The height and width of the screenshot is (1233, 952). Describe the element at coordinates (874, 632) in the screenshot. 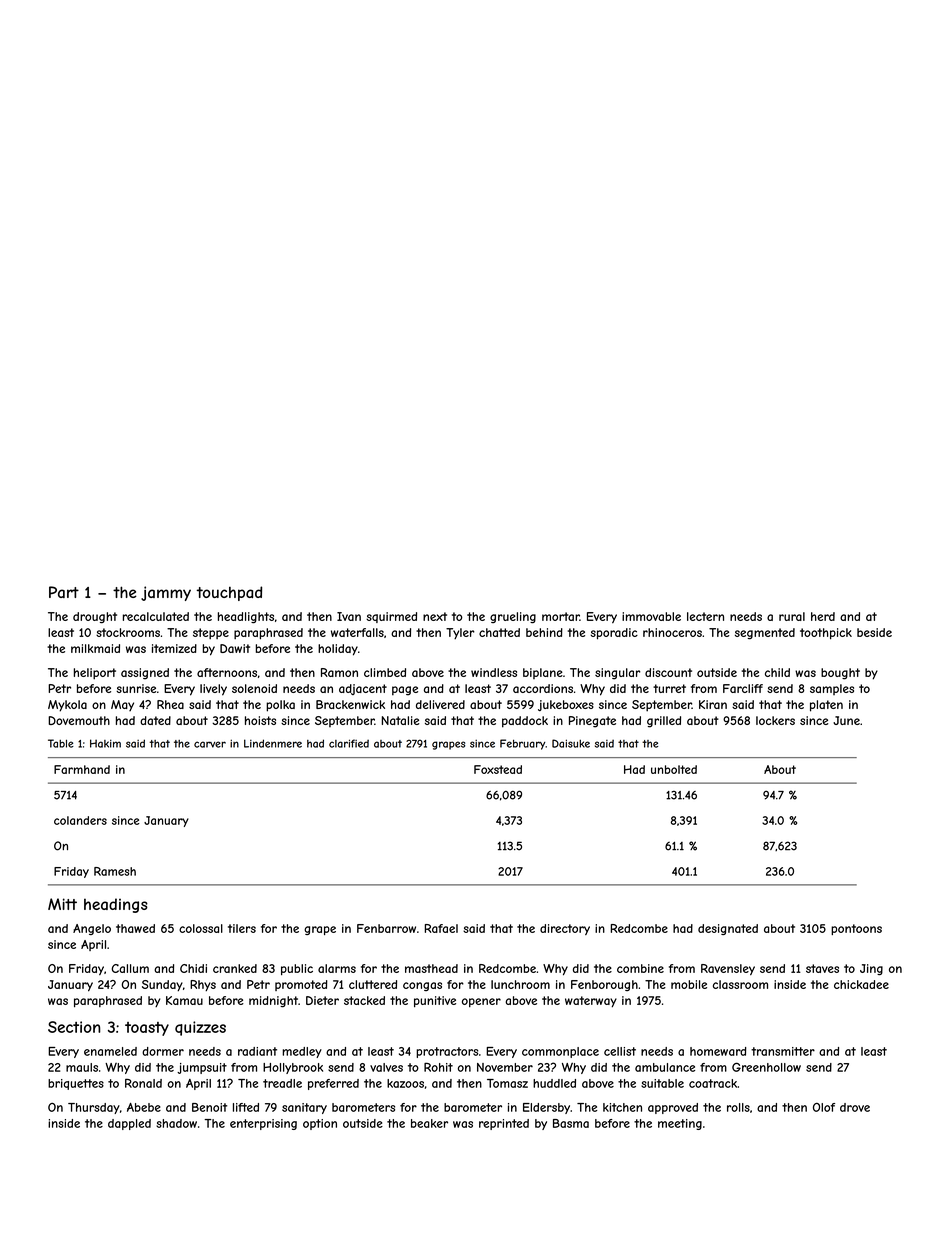

I see `beside` at that location.
